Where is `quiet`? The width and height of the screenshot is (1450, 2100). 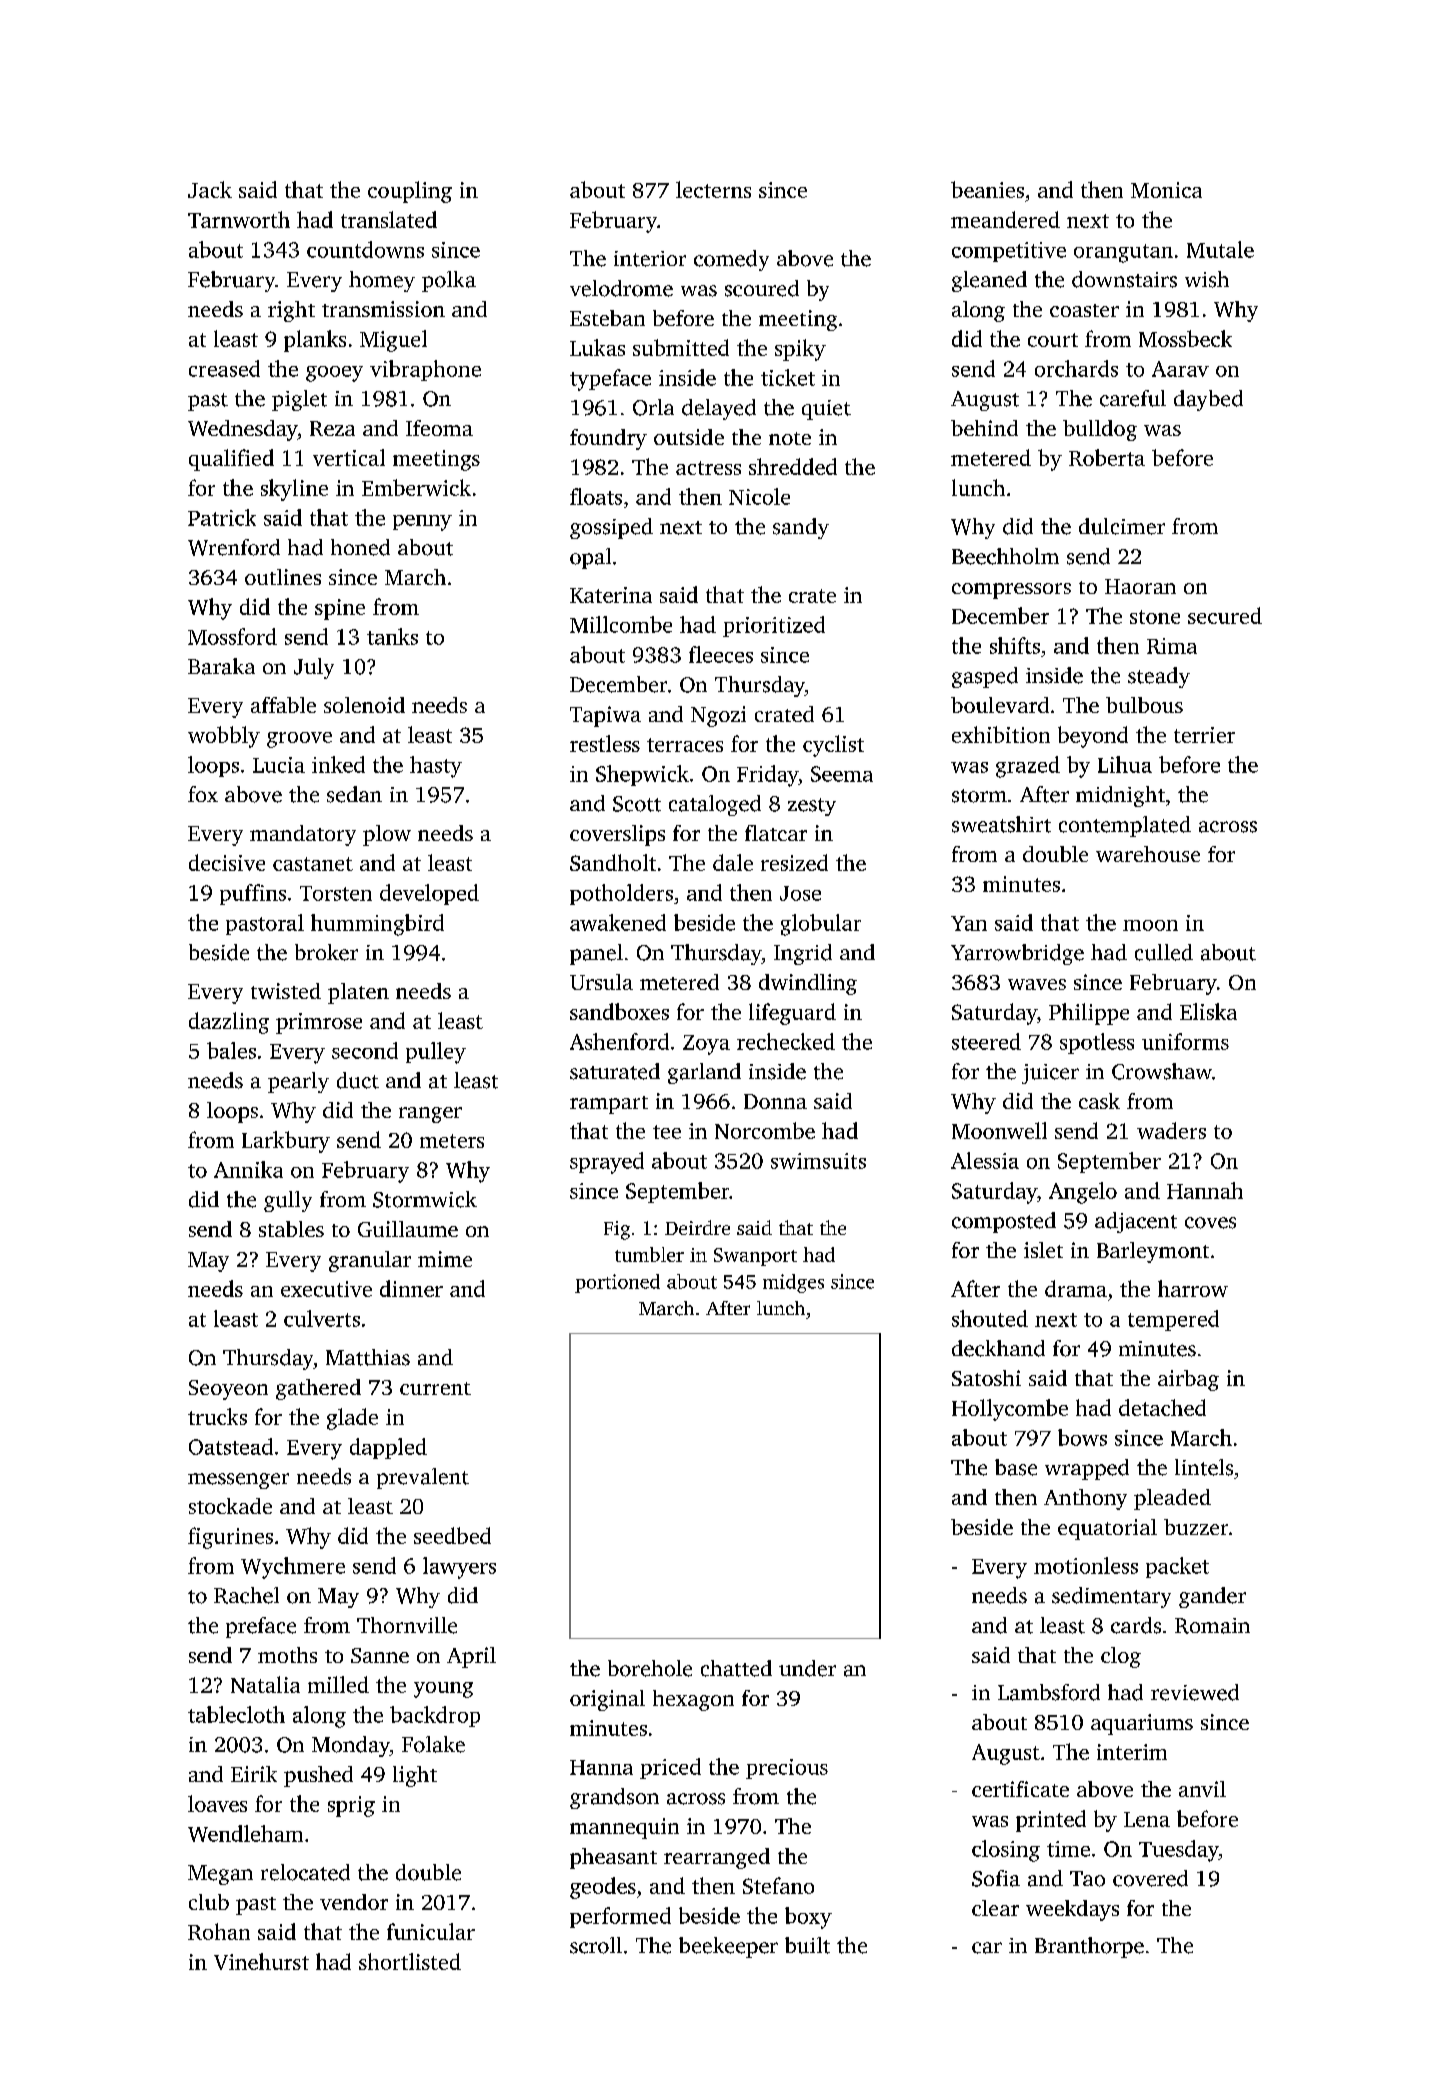
quiet is located at coordinates (826, 410).
